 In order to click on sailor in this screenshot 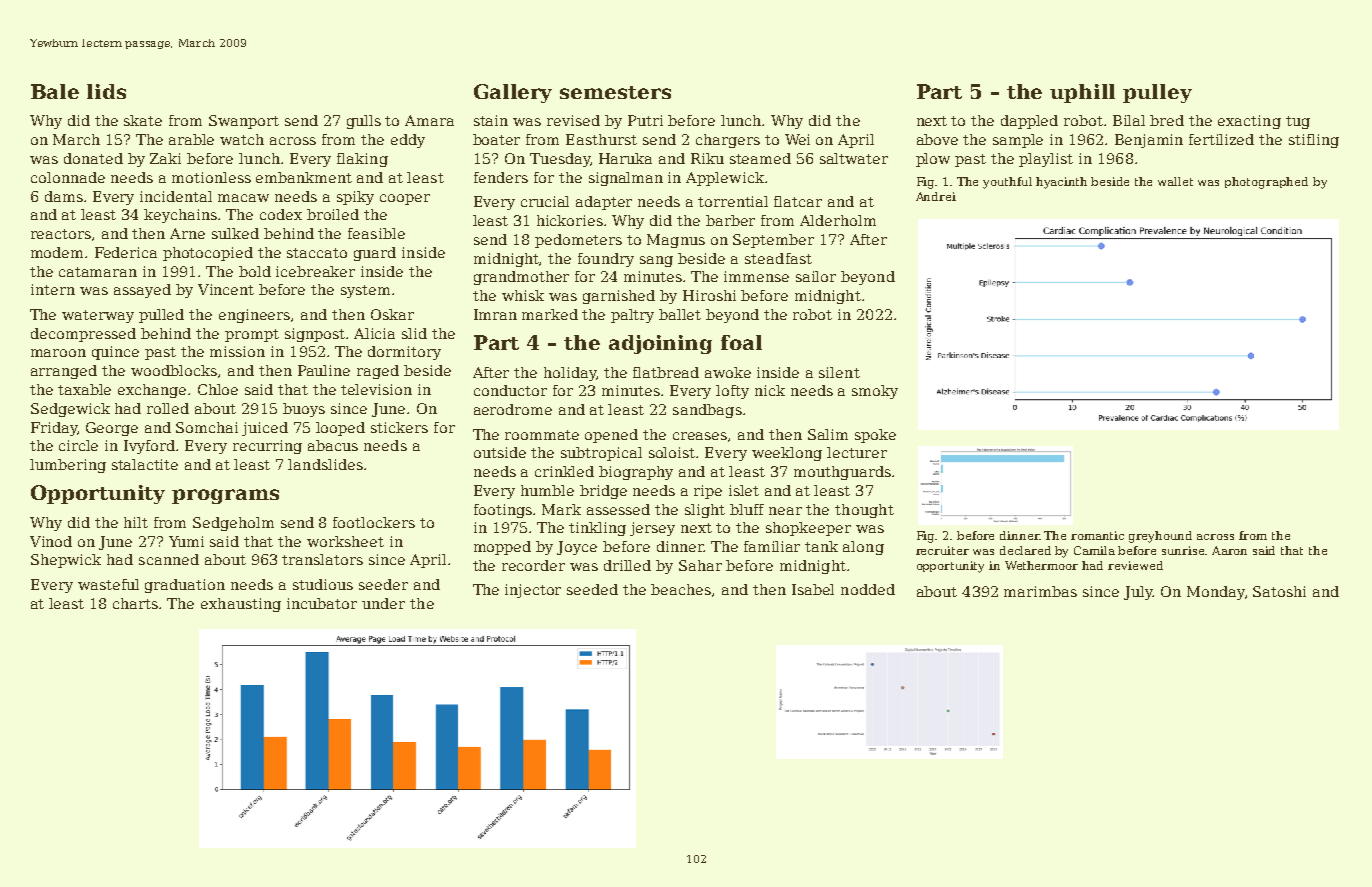, I will do `click(816, 276)`.
